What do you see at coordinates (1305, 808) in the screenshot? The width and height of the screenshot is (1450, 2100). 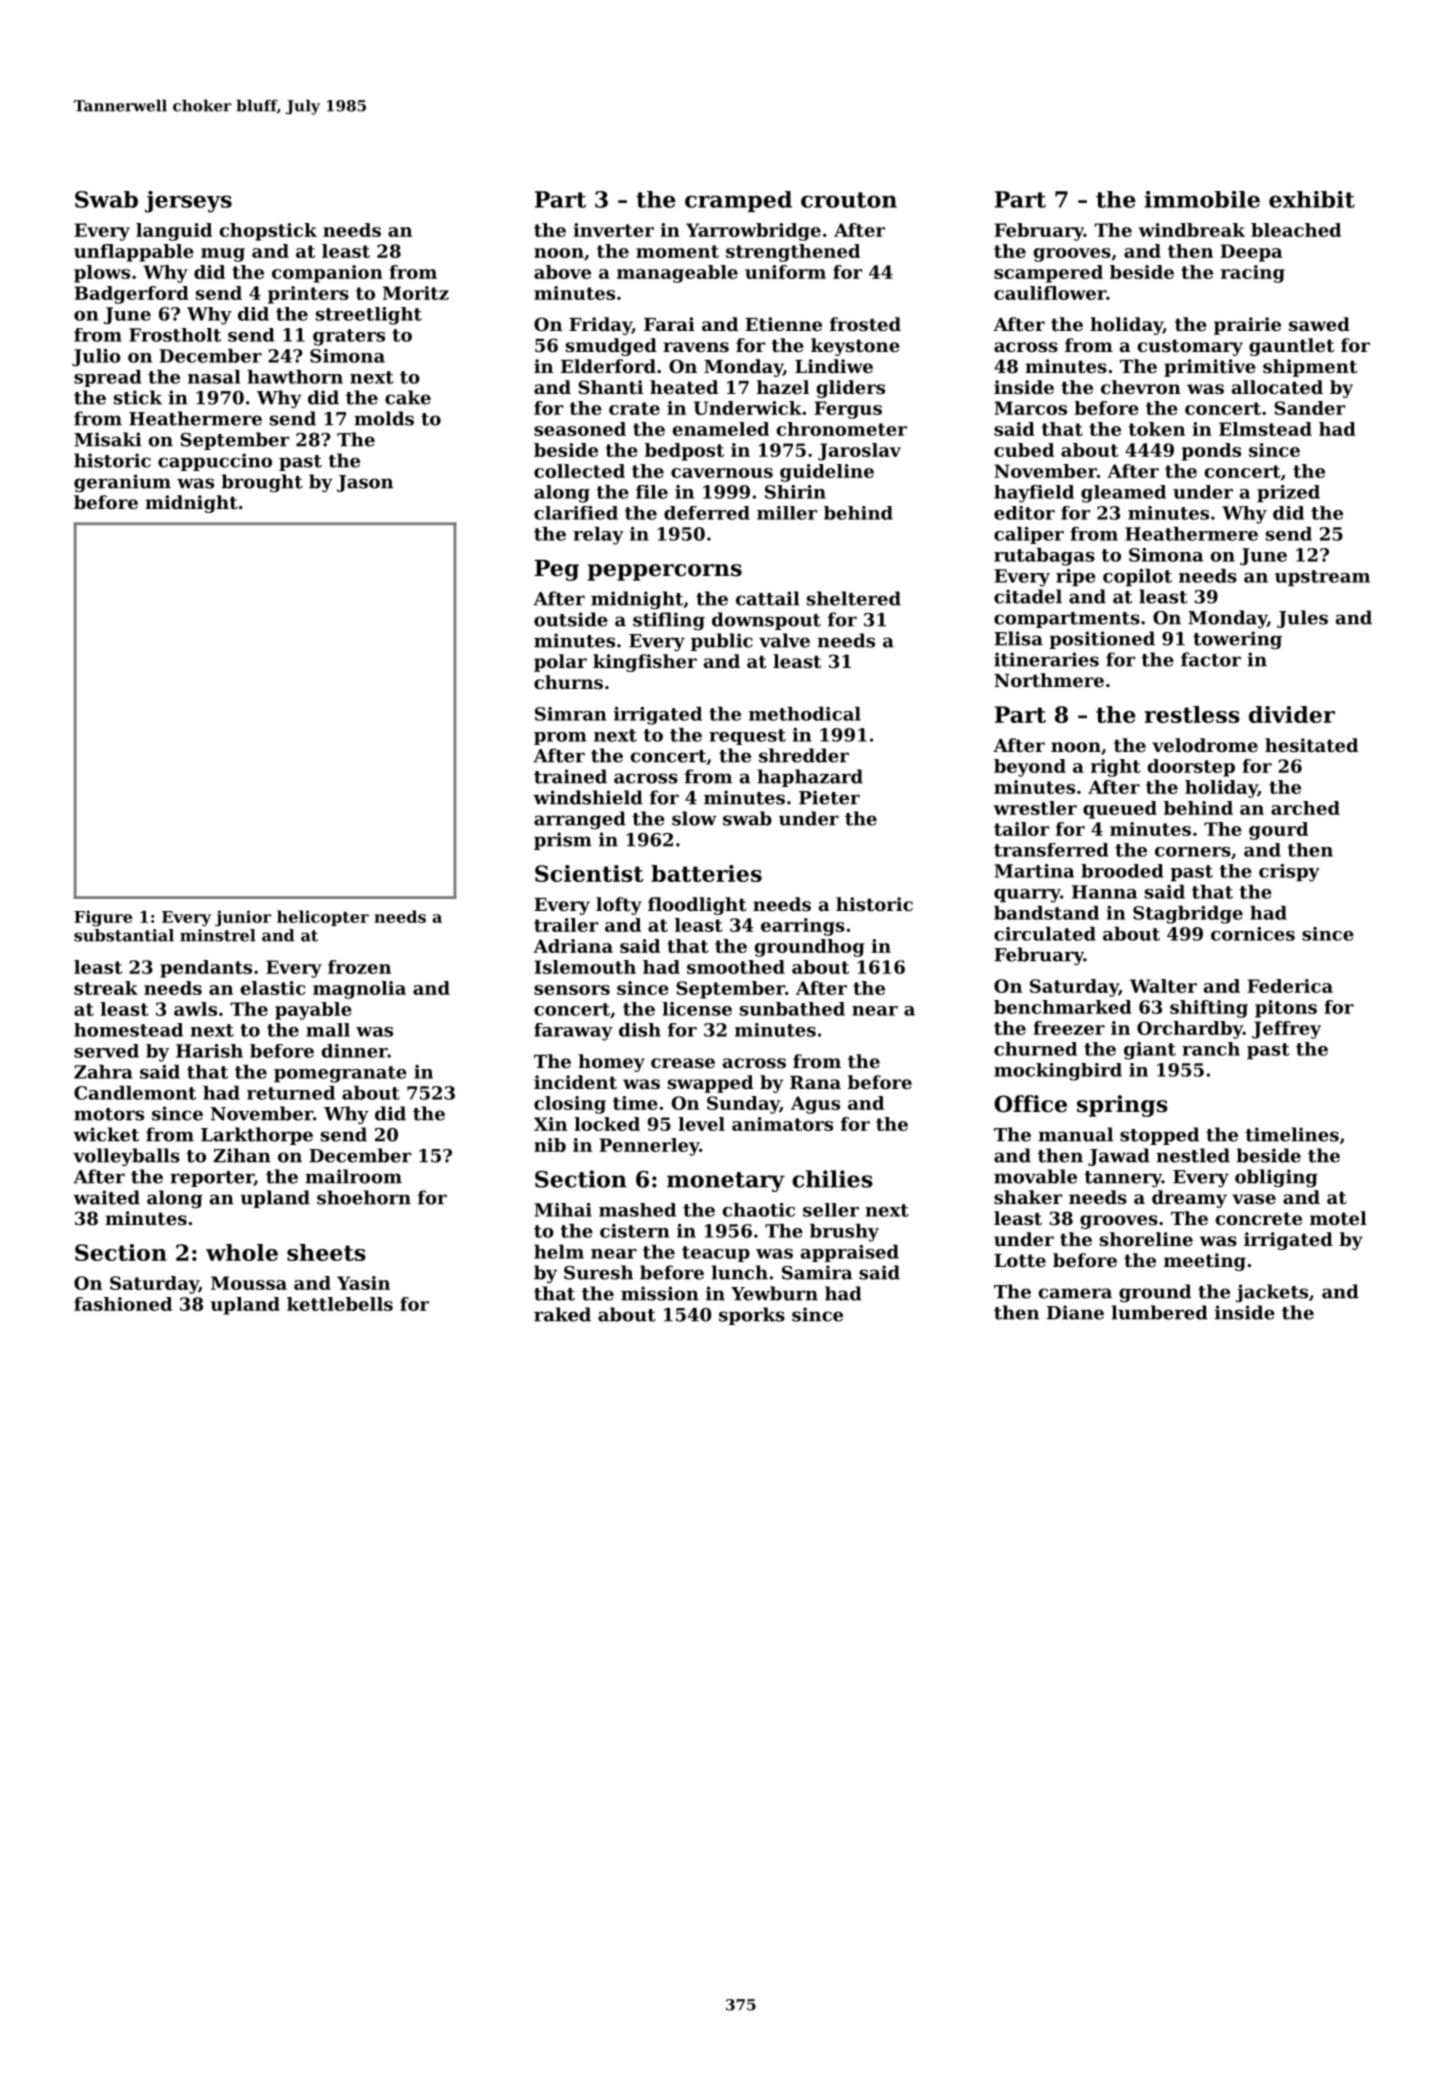 I see `arched` at bounding box center [1305, 808].
